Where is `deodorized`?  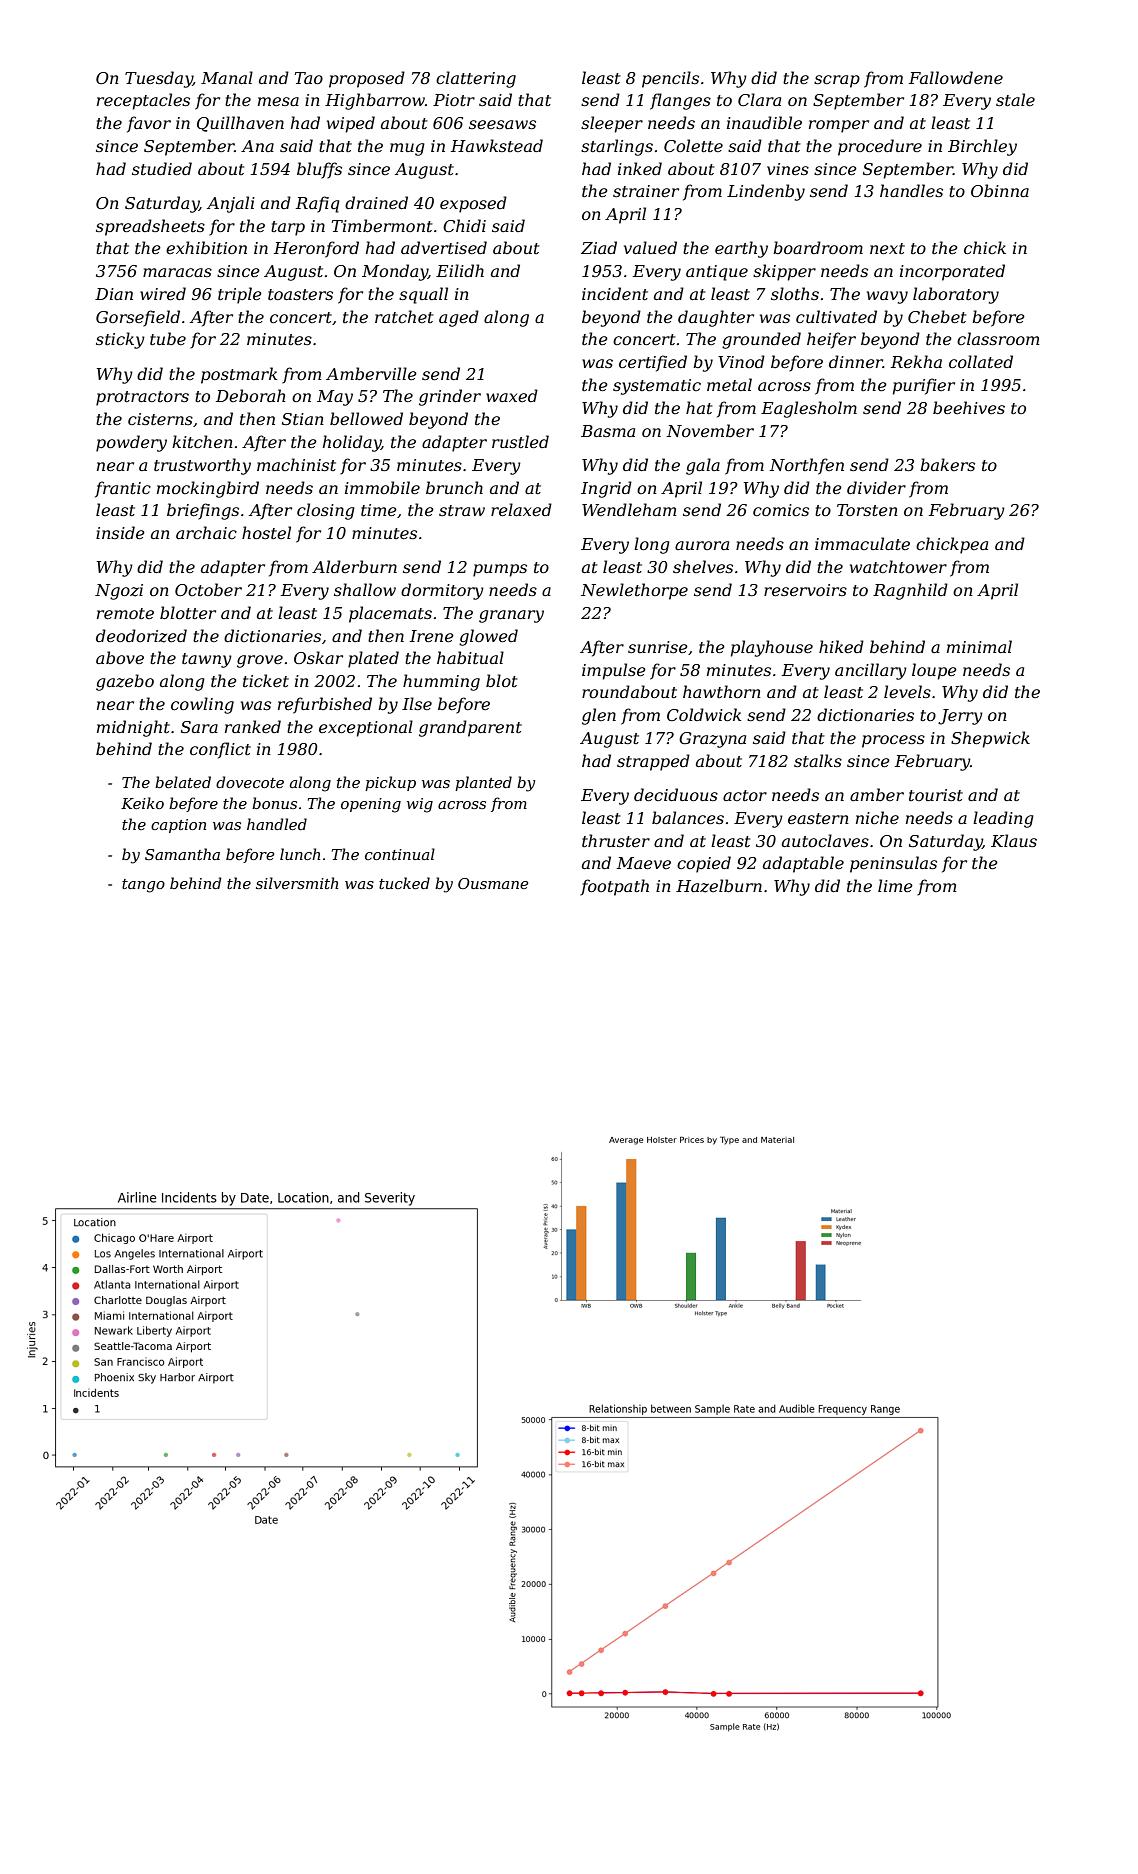 deodorized is located at coordinates (141, 636).
